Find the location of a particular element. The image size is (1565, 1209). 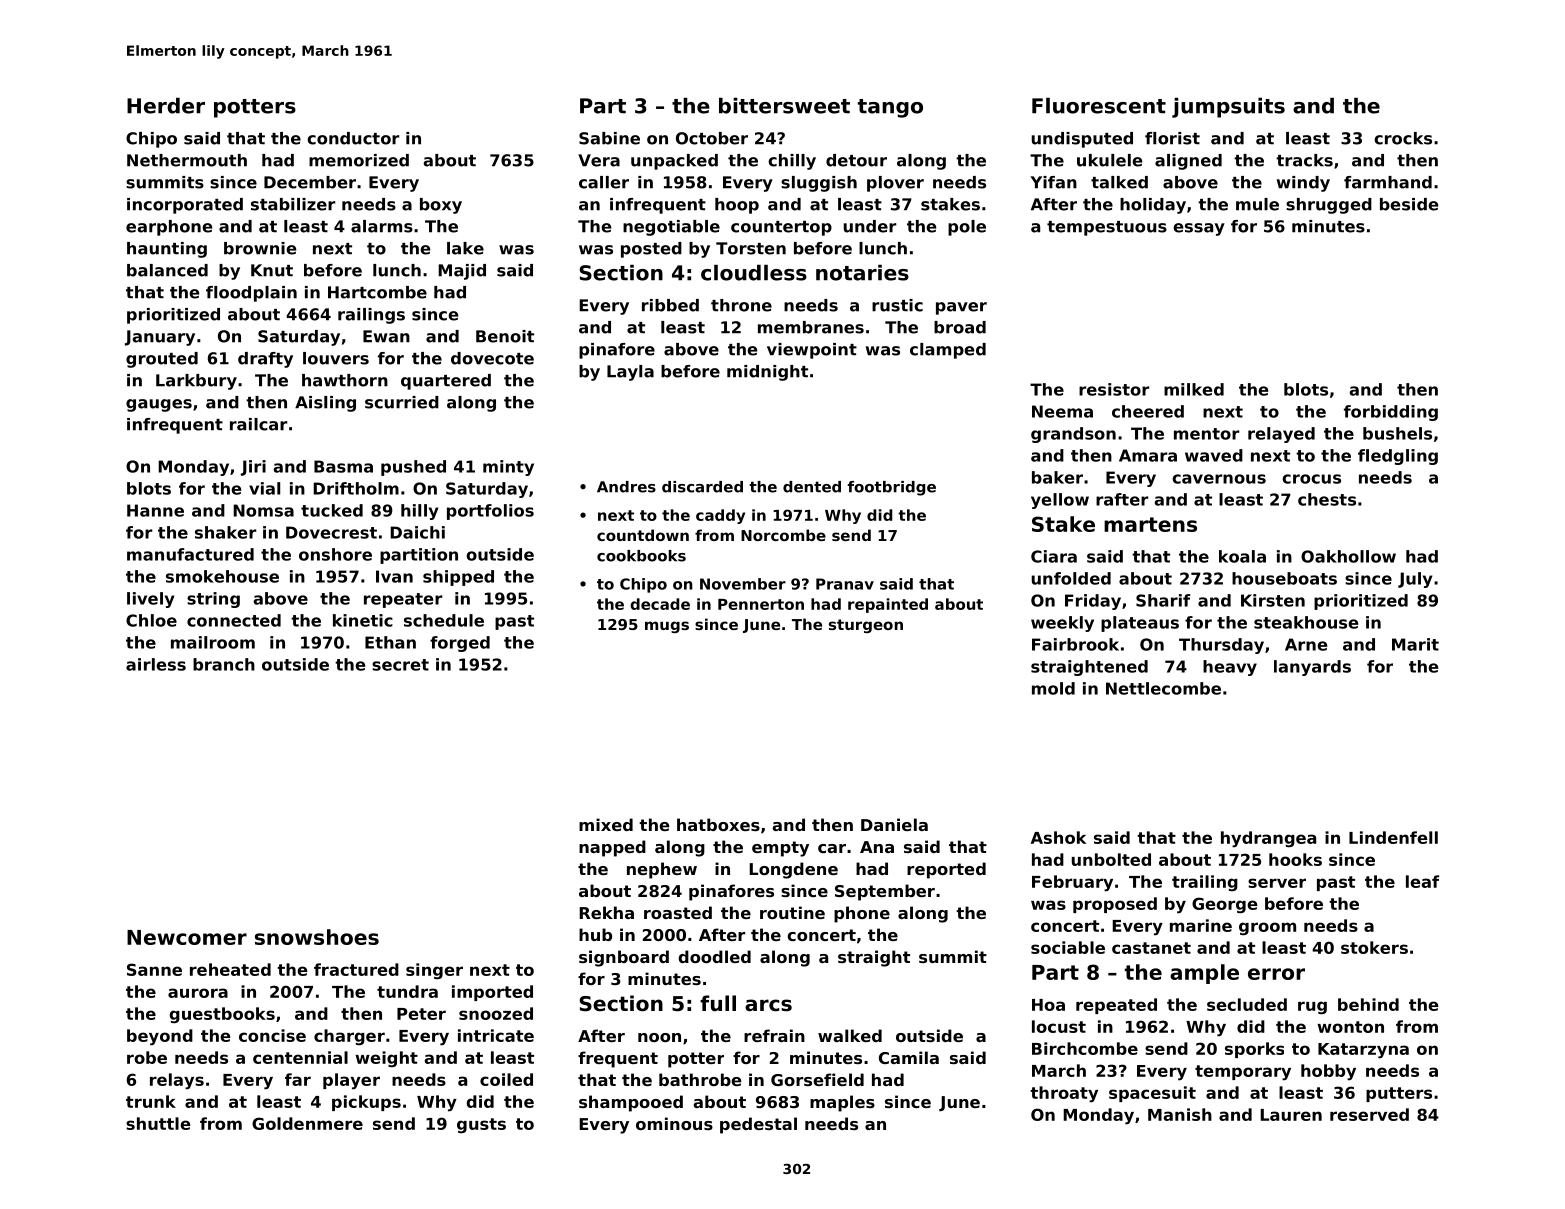

railings is located at coordinates (371, 316).
